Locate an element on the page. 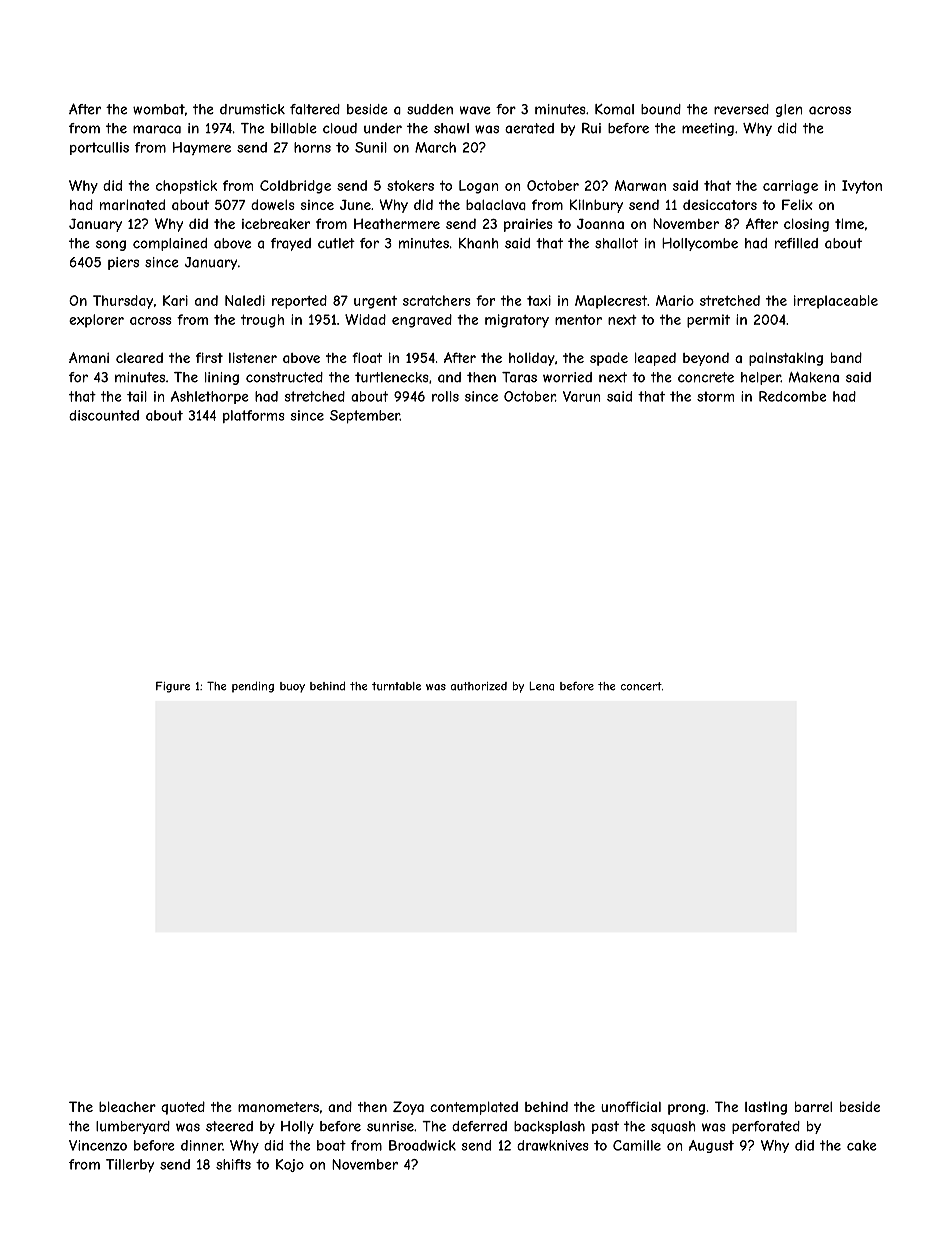 Image resolution: width=952 pixels, height=1233 pixels. Rui is located at coordinates (591, 128).
